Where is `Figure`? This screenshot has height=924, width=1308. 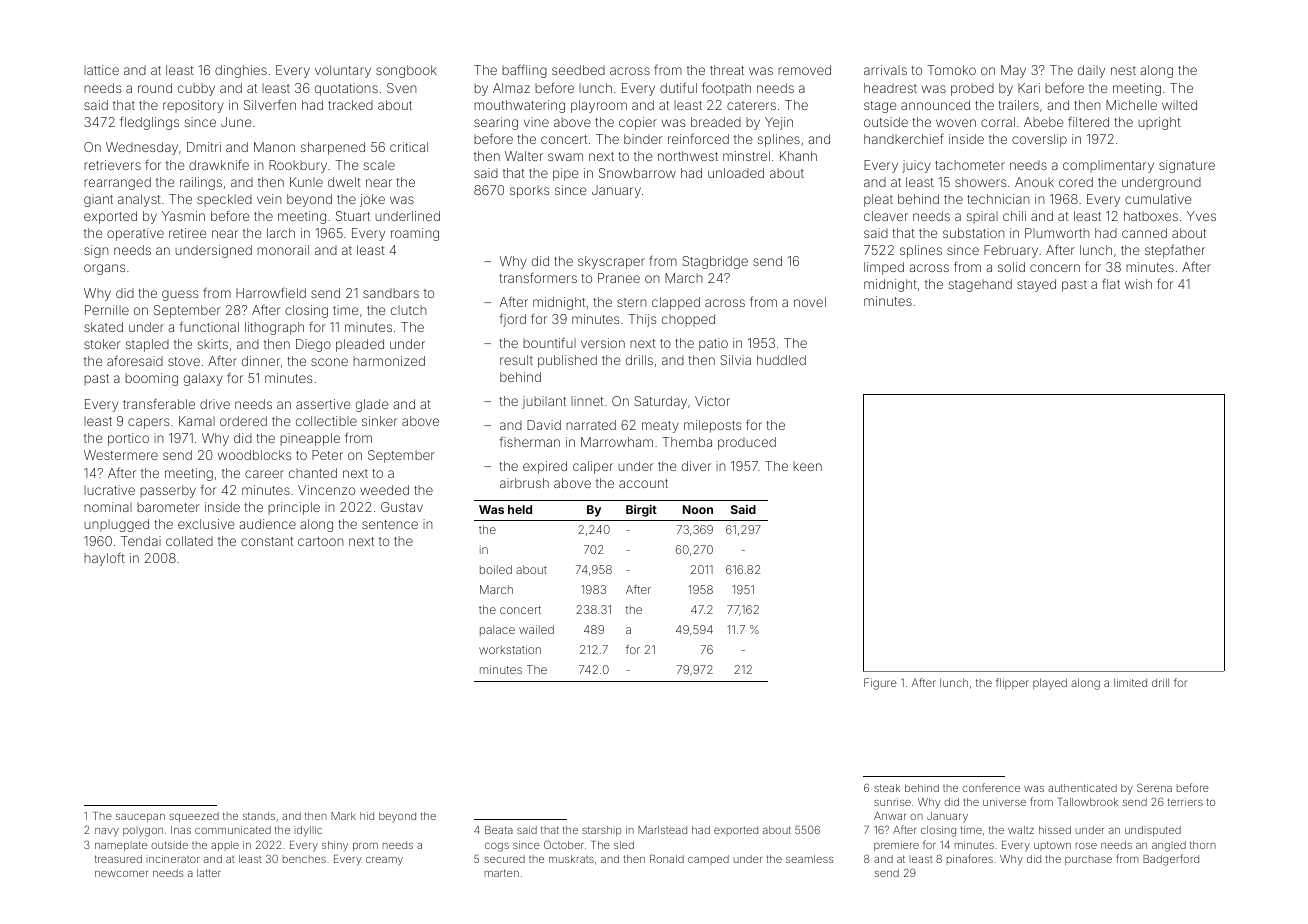 Figure is located at coordinates (880, 684).
